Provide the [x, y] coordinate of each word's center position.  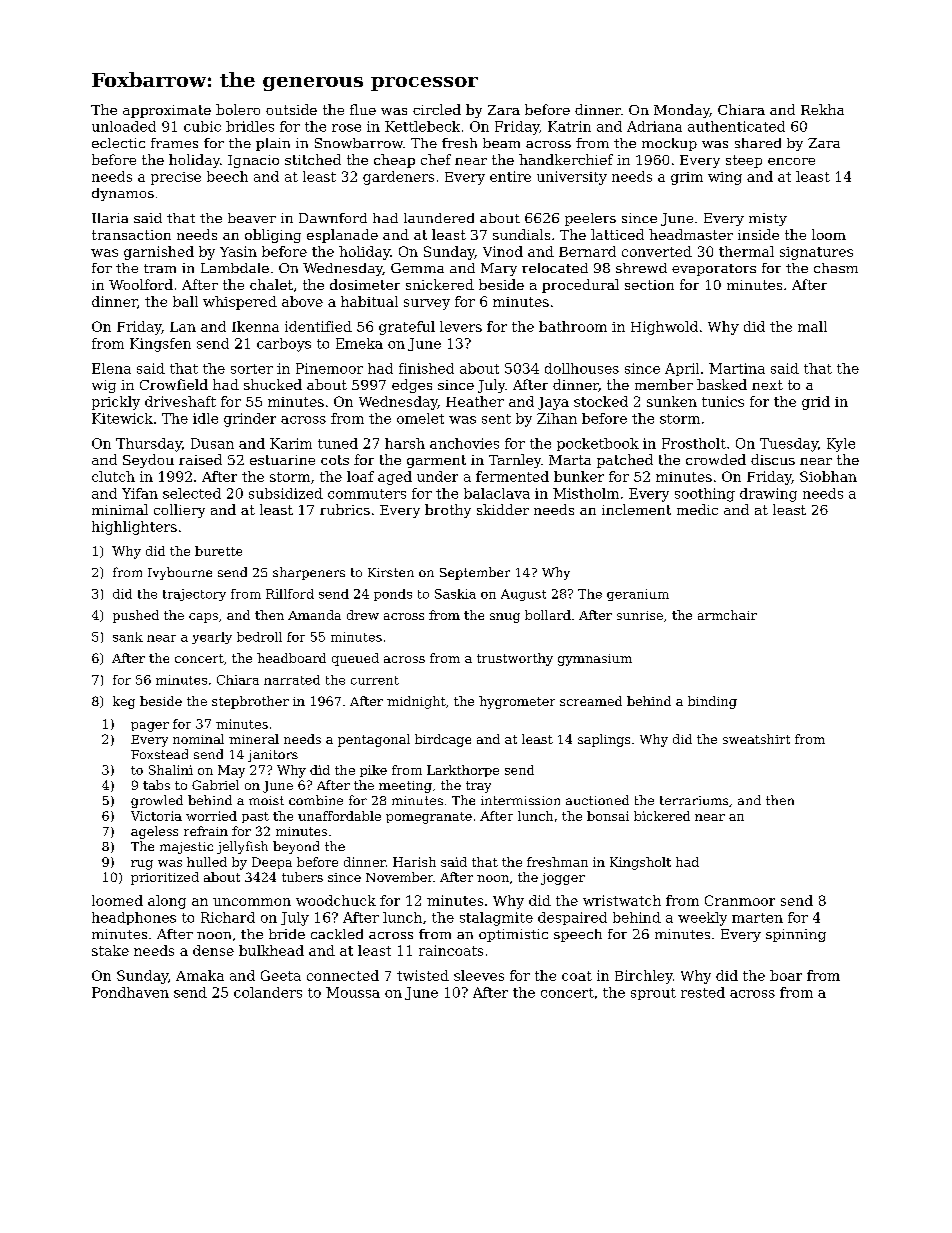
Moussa [353, 992]
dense [213, 950]
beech [227, 176]
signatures [816, 253]
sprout [653, 994]
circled [437, 109]
